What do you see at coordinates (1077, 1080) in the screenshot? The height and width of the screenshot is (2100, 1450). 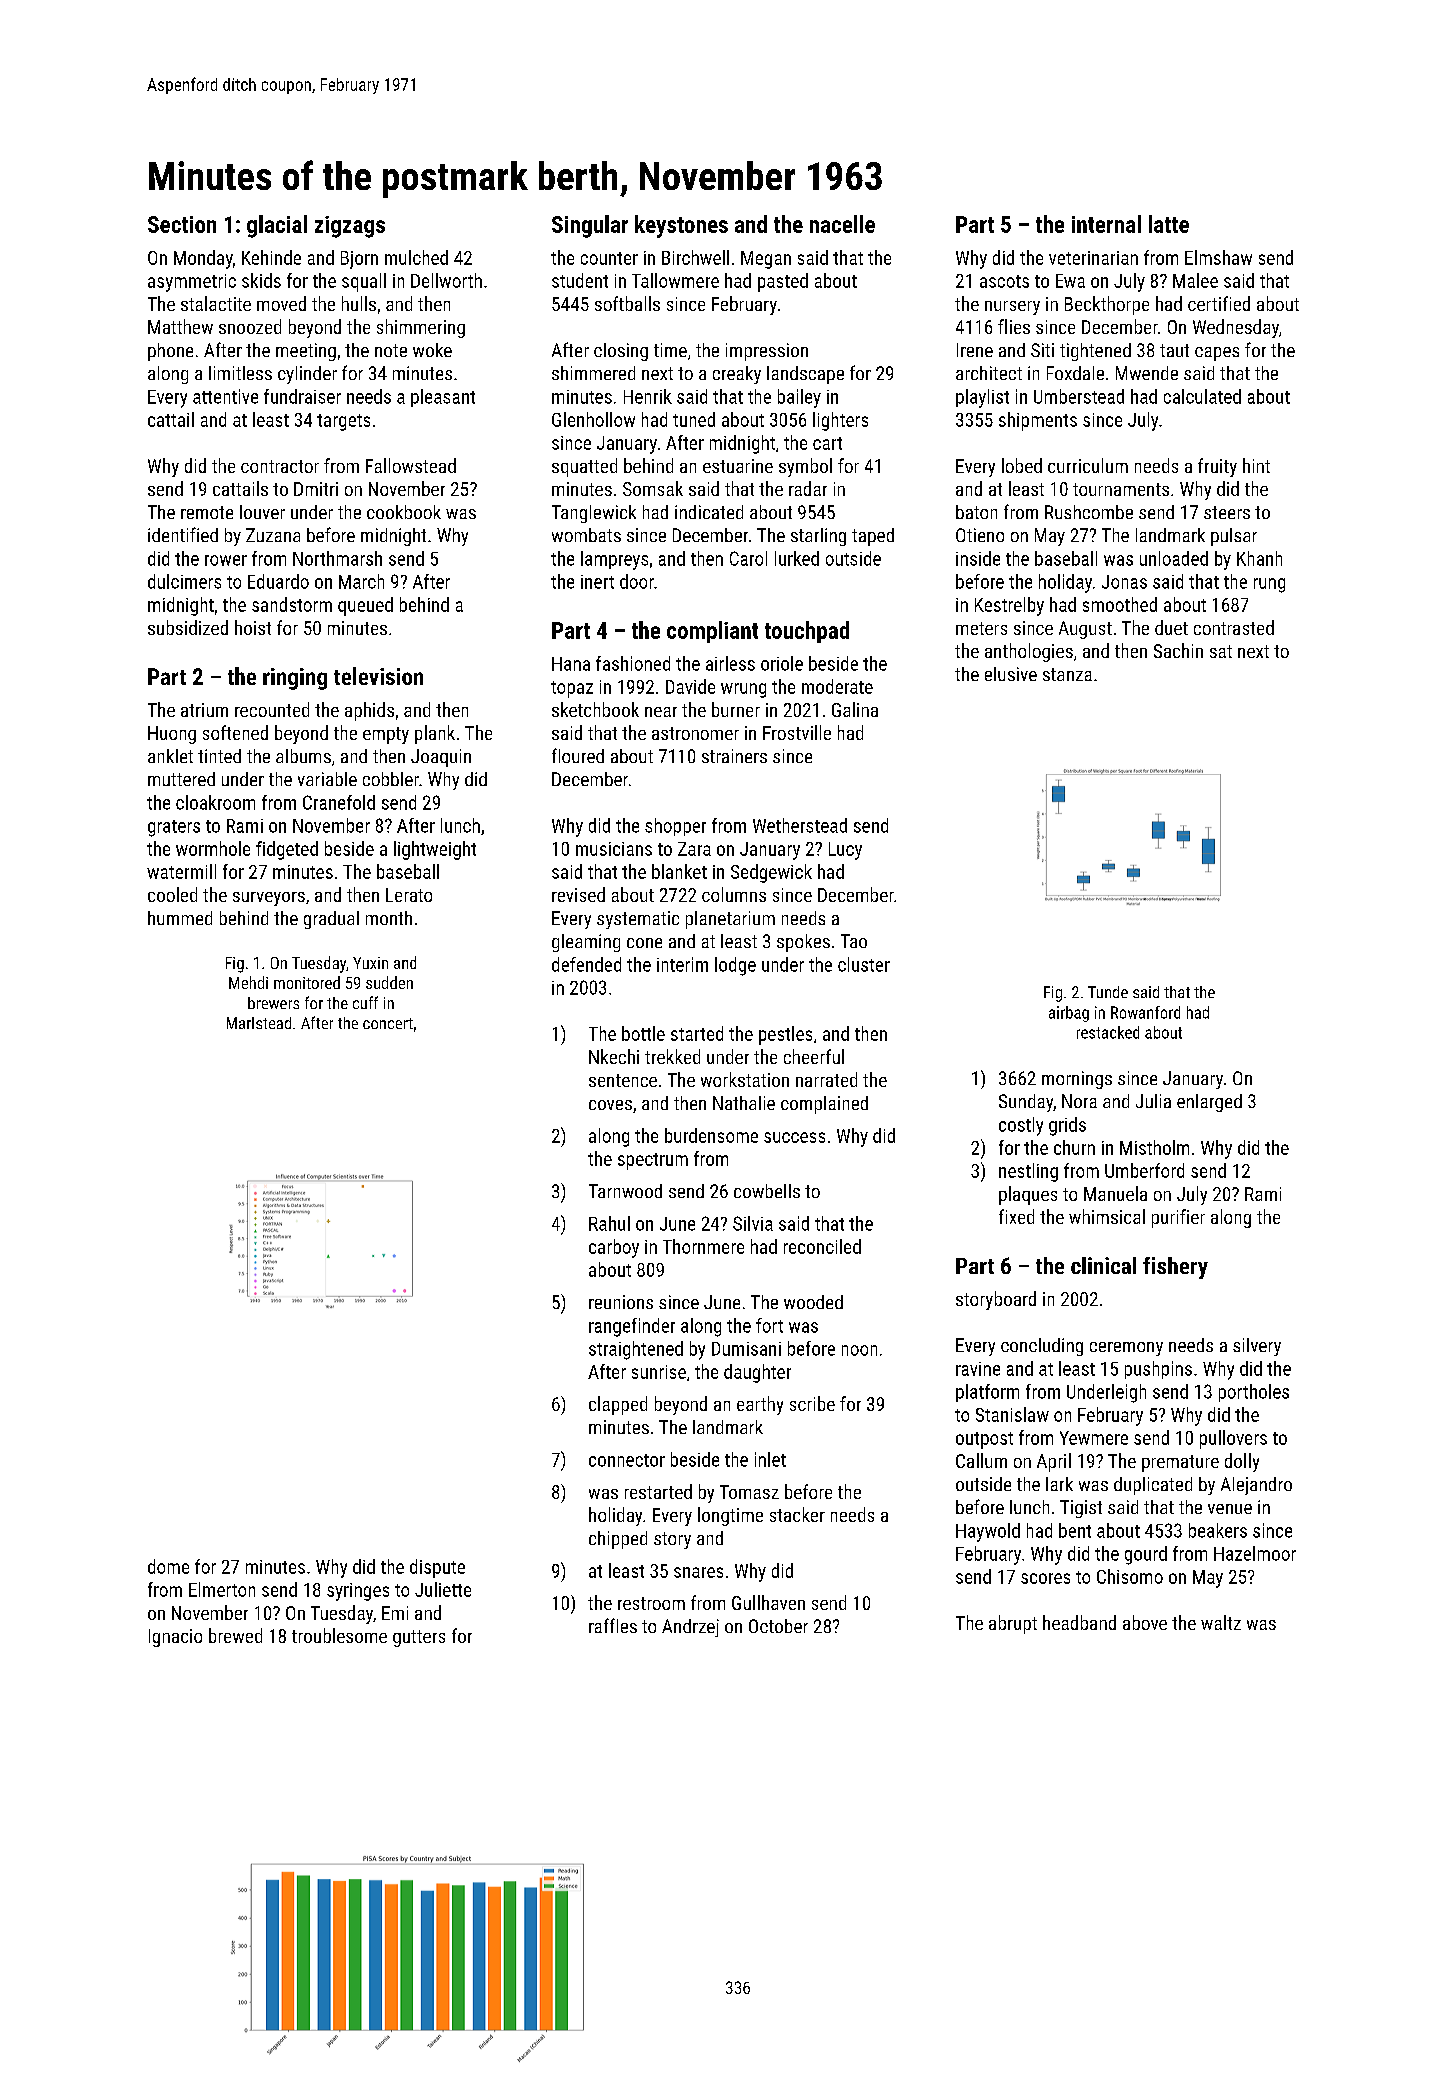 I see `mornings` at bounding box center [1077, 1080].
